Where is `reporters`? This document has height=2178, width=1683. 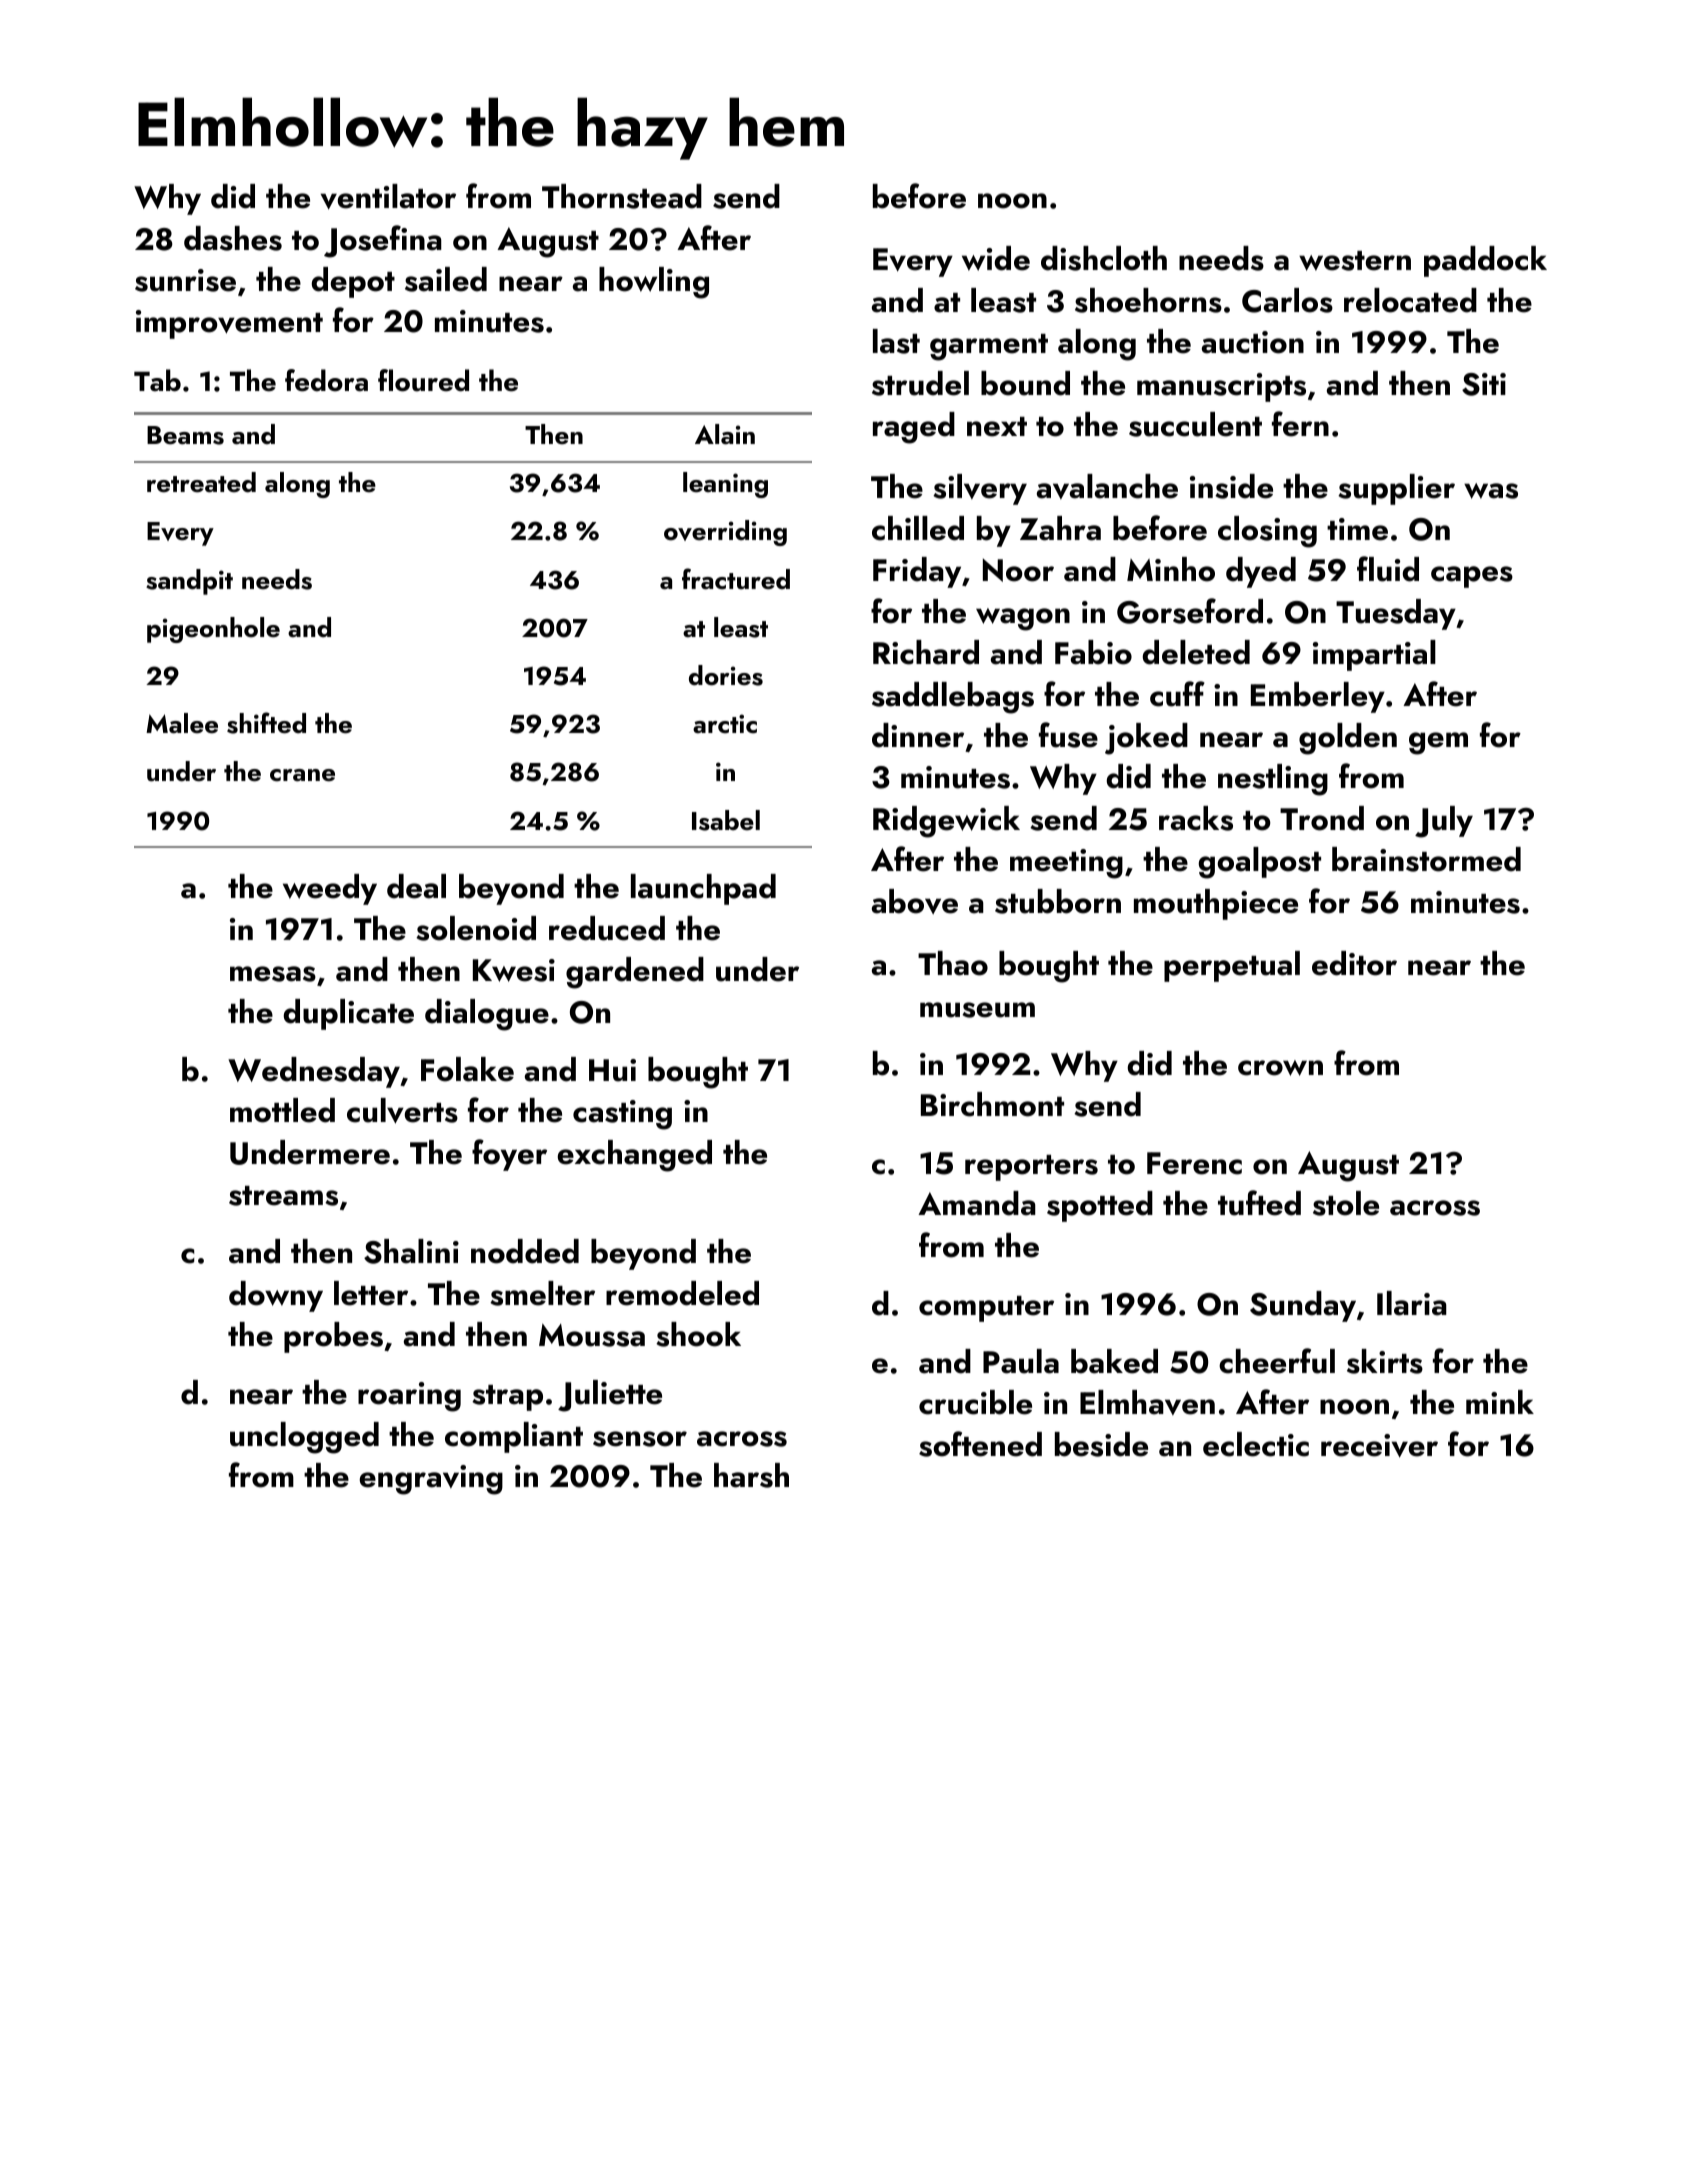
reporters is located at coordinates (1031, 1168).
